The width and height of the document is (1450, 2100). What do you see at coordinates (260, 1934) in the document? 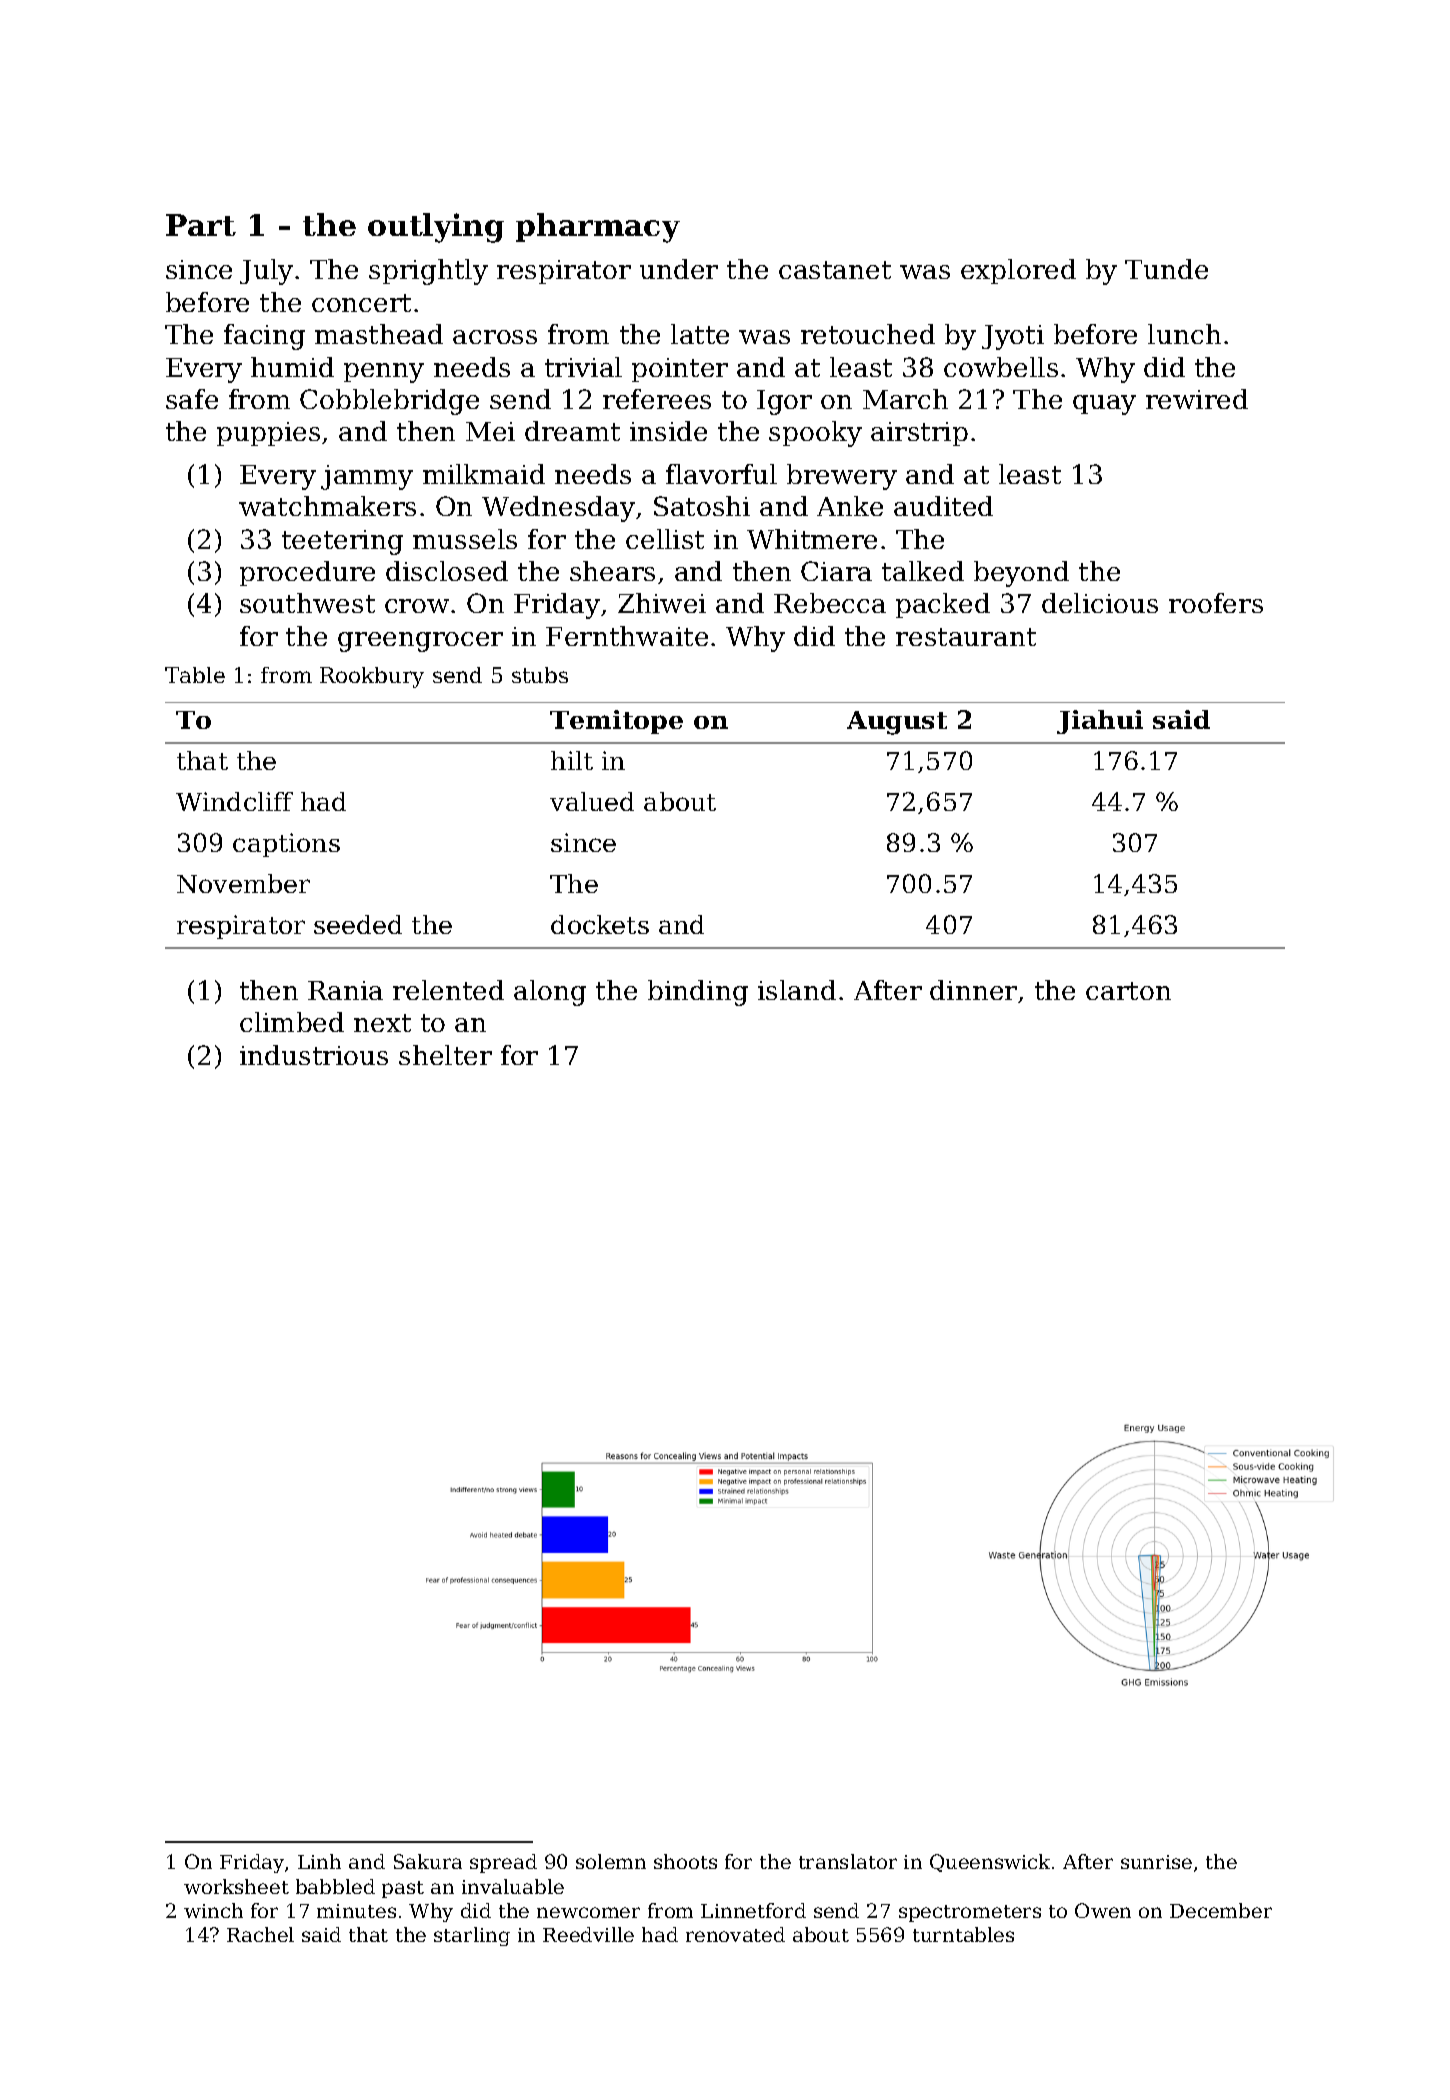
I see `Rachel` at bounding box center [260, 1934].
